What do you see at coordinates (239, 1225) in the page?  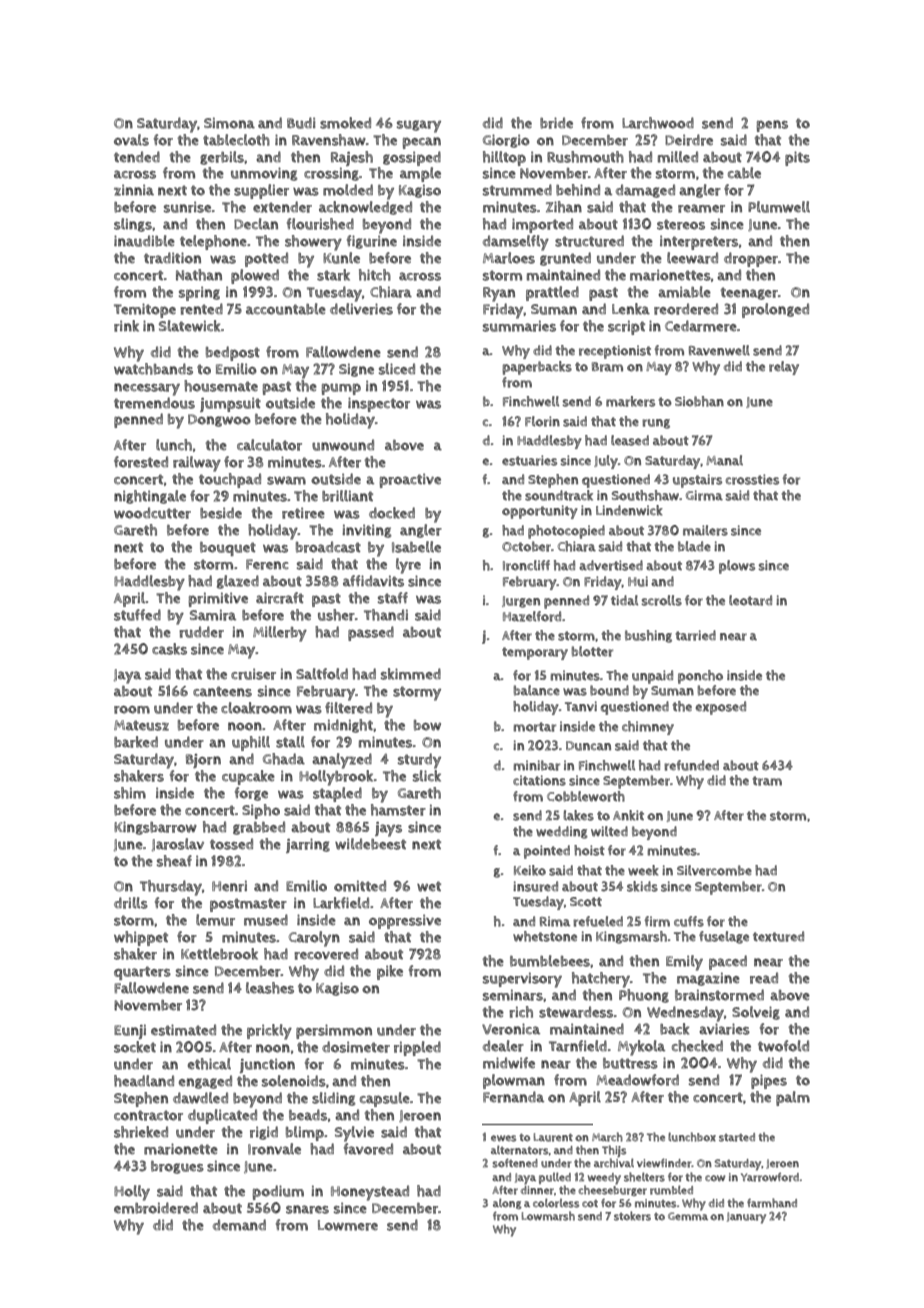 I see `demand` at bounding box center [239, 1225].
